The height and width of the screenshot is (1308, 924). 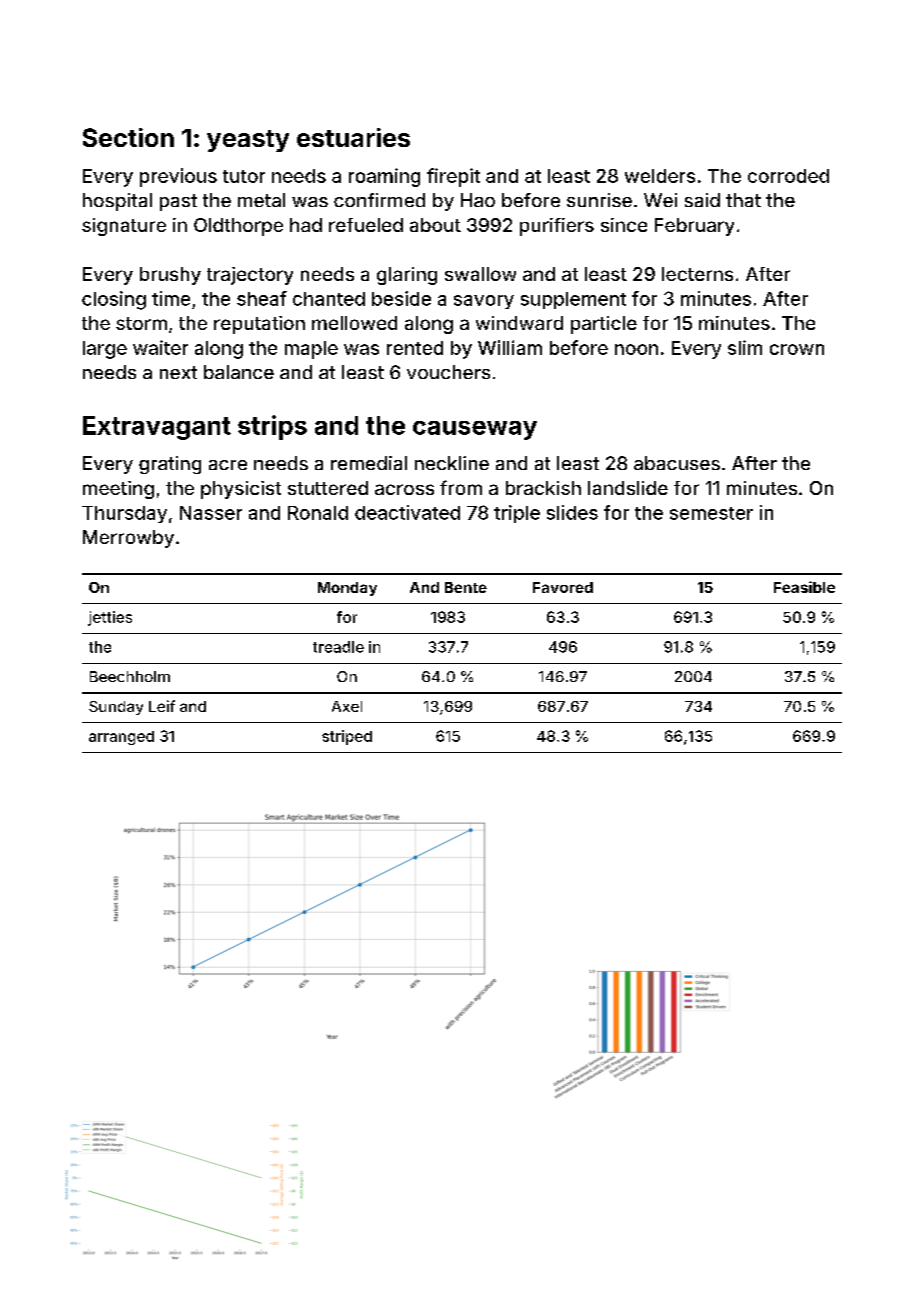 What do you see at coordinates (711, 513) in the screenshot?
I see `semester` at bounding box center [711, 513].
